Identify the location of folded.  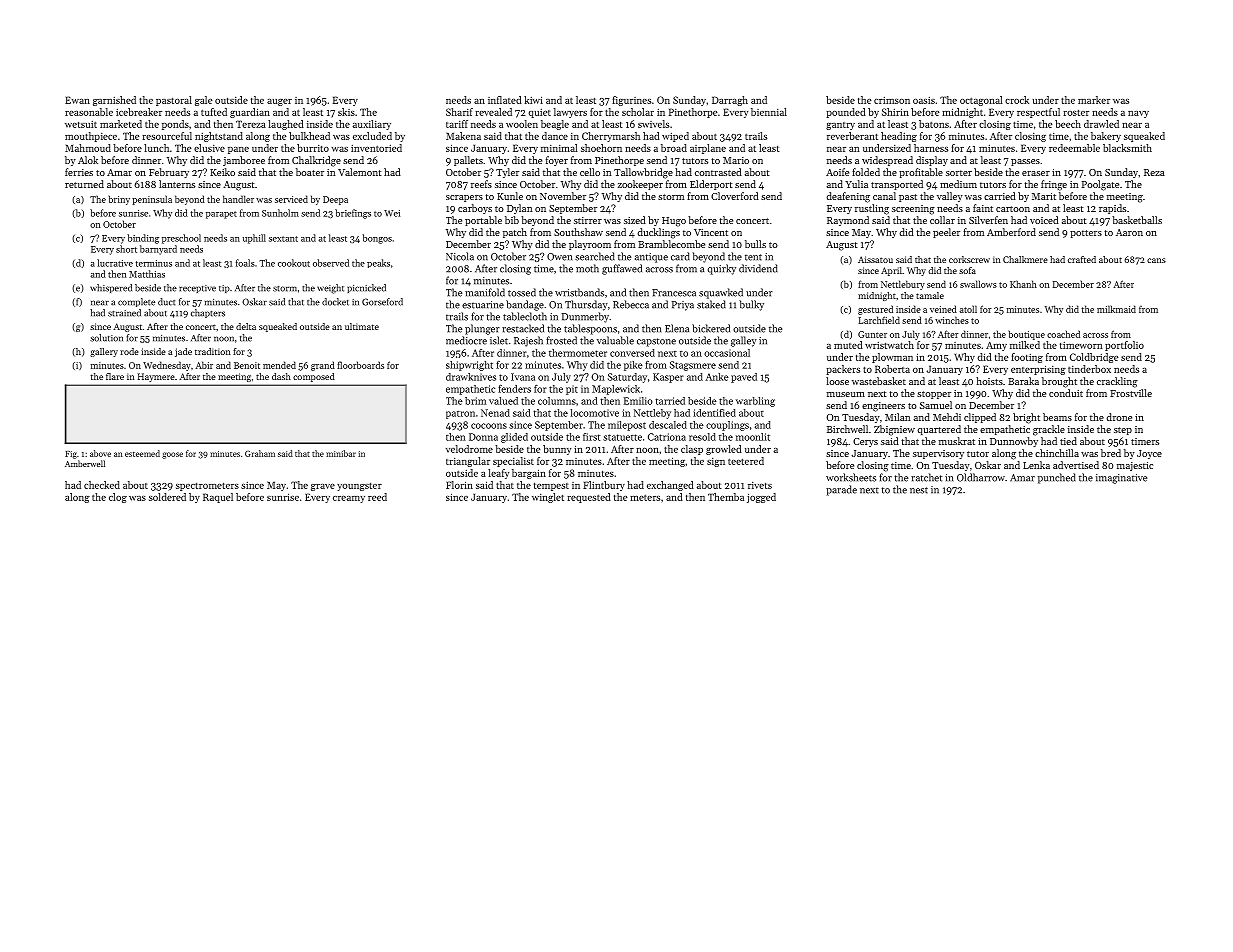
(866, 172).
